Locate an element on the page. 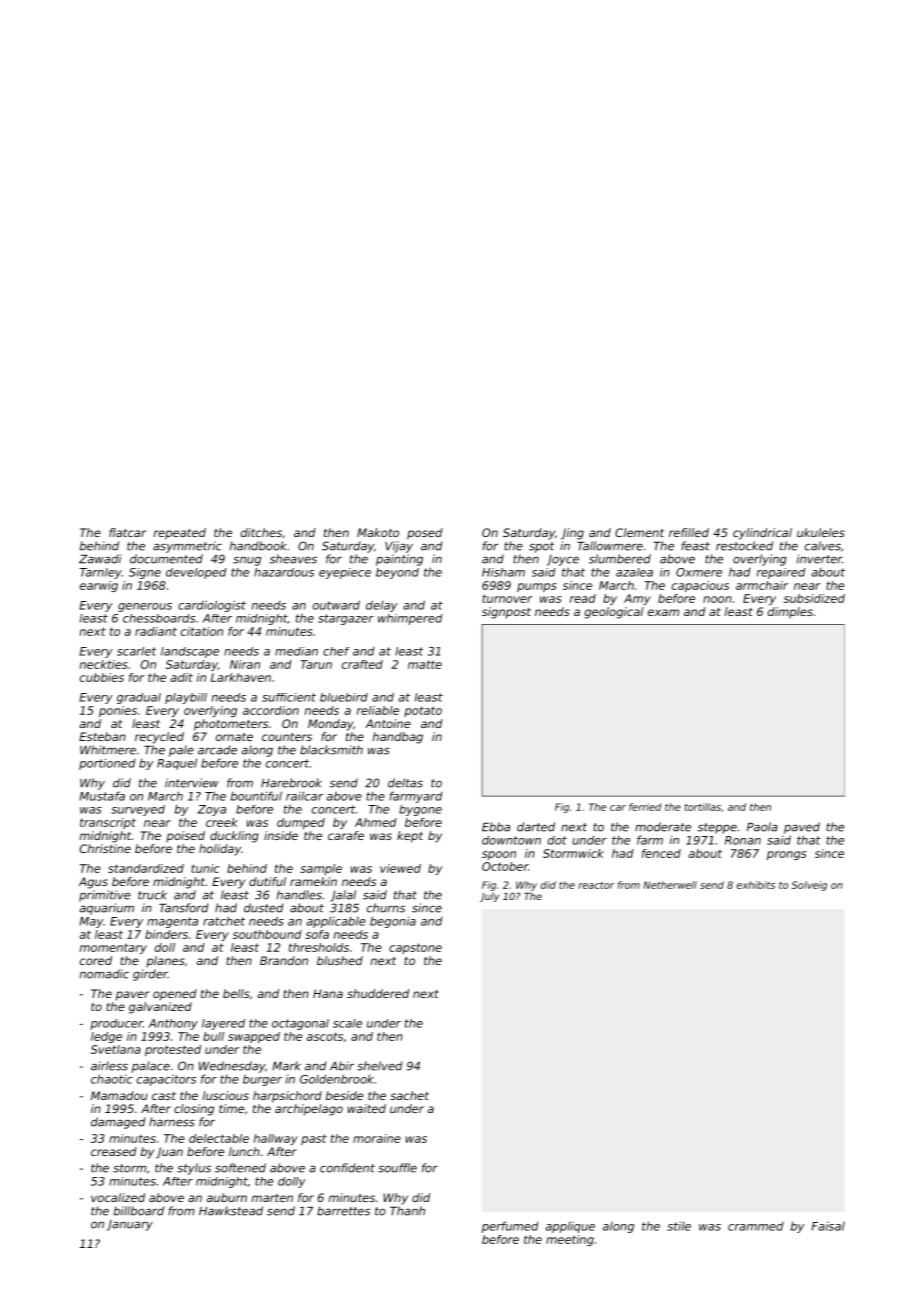 Image resolution: width=924 pixels, height=1308 pixels. shuddered is located at coordinates (378, 993).
